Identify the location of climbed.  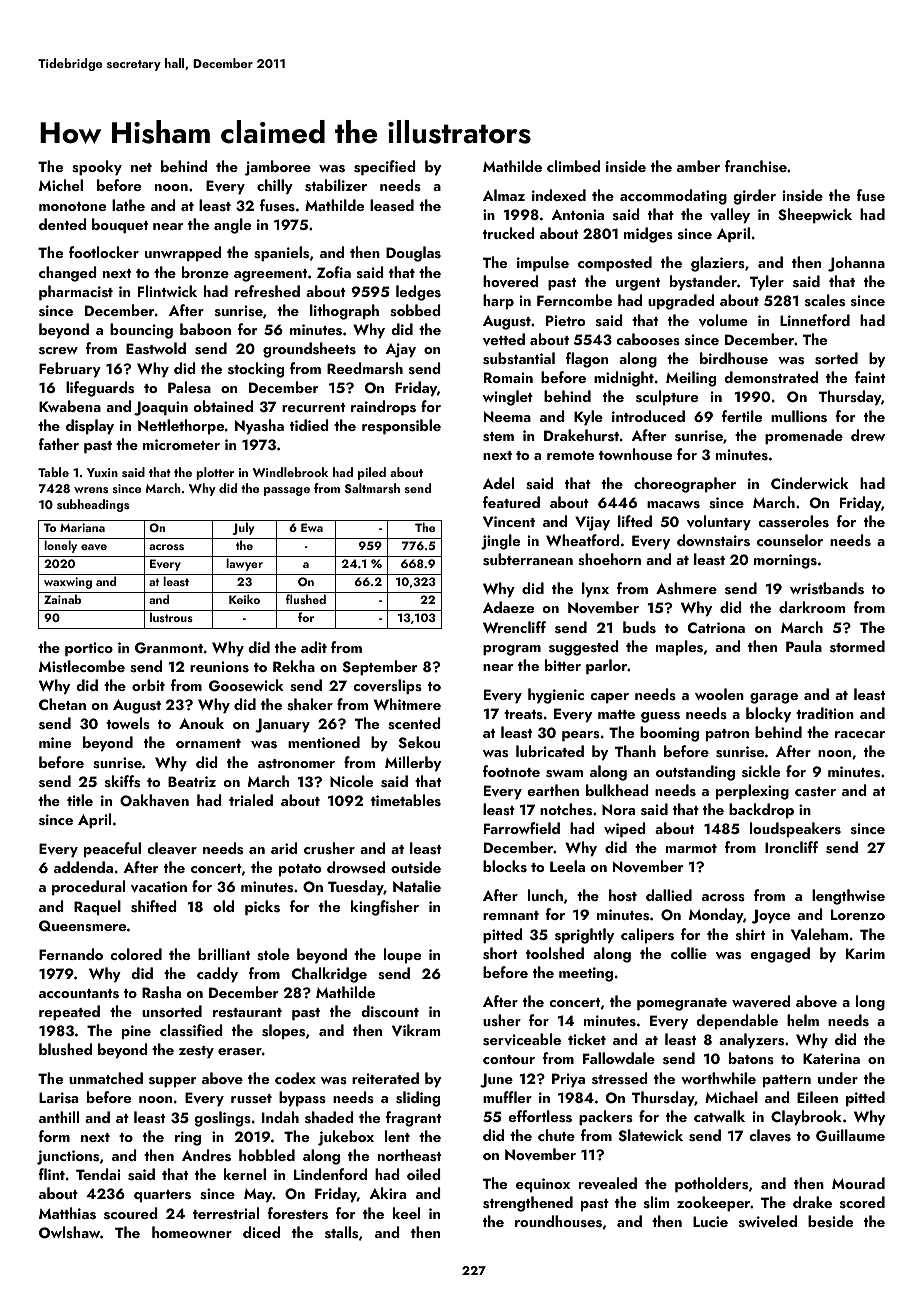
(573, 166).
